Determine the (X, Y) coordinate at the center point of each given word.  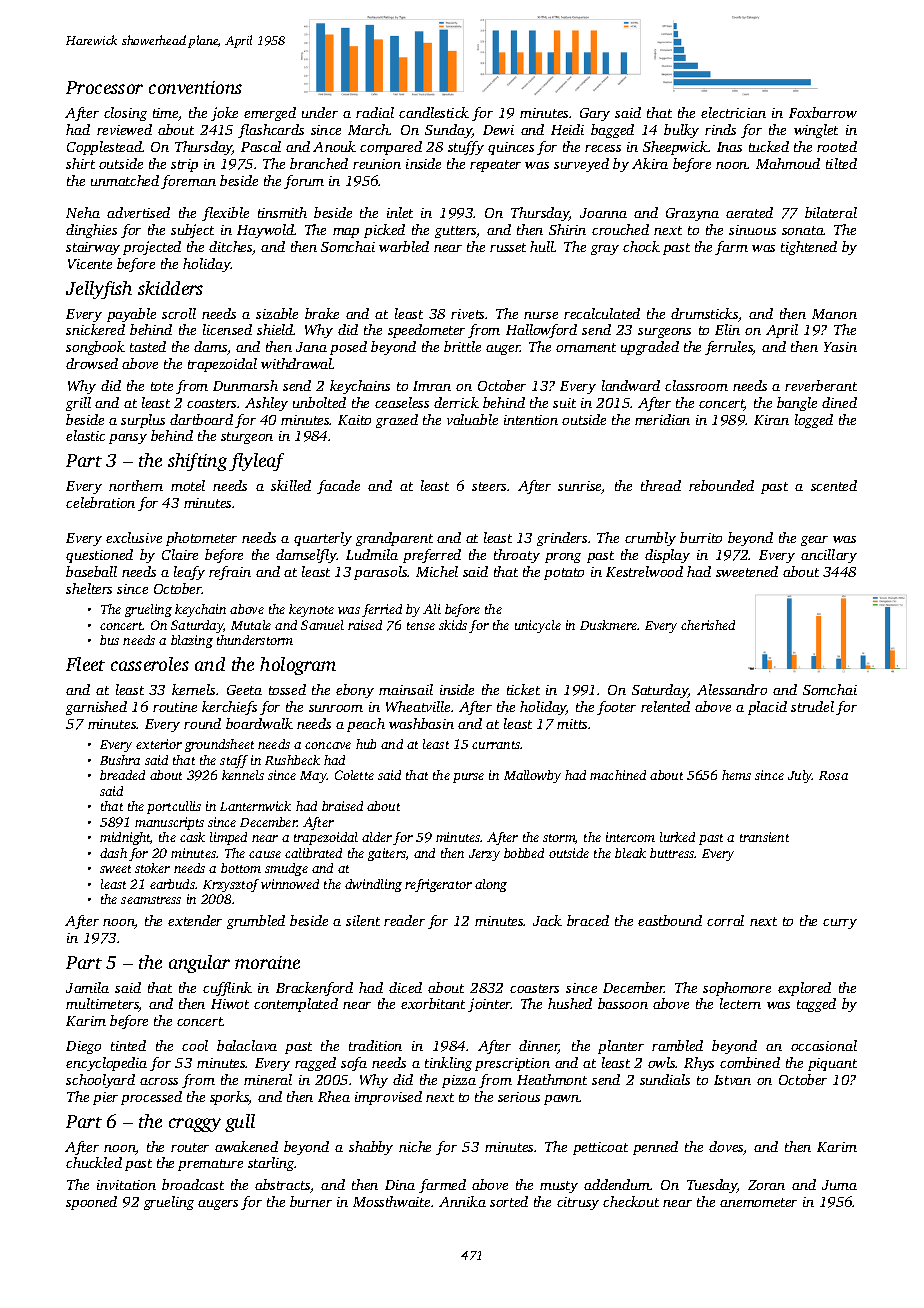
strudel (812, 706)
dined (839, 402)
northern (136, 485)
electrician (733, 112)
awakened (246, 1146)
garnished (96, 708)
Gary (595, 114)
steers (489, 486)
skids (453, 625)
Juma (839, 1185)
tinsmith (282, 212)
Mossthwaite (391, 1201)
